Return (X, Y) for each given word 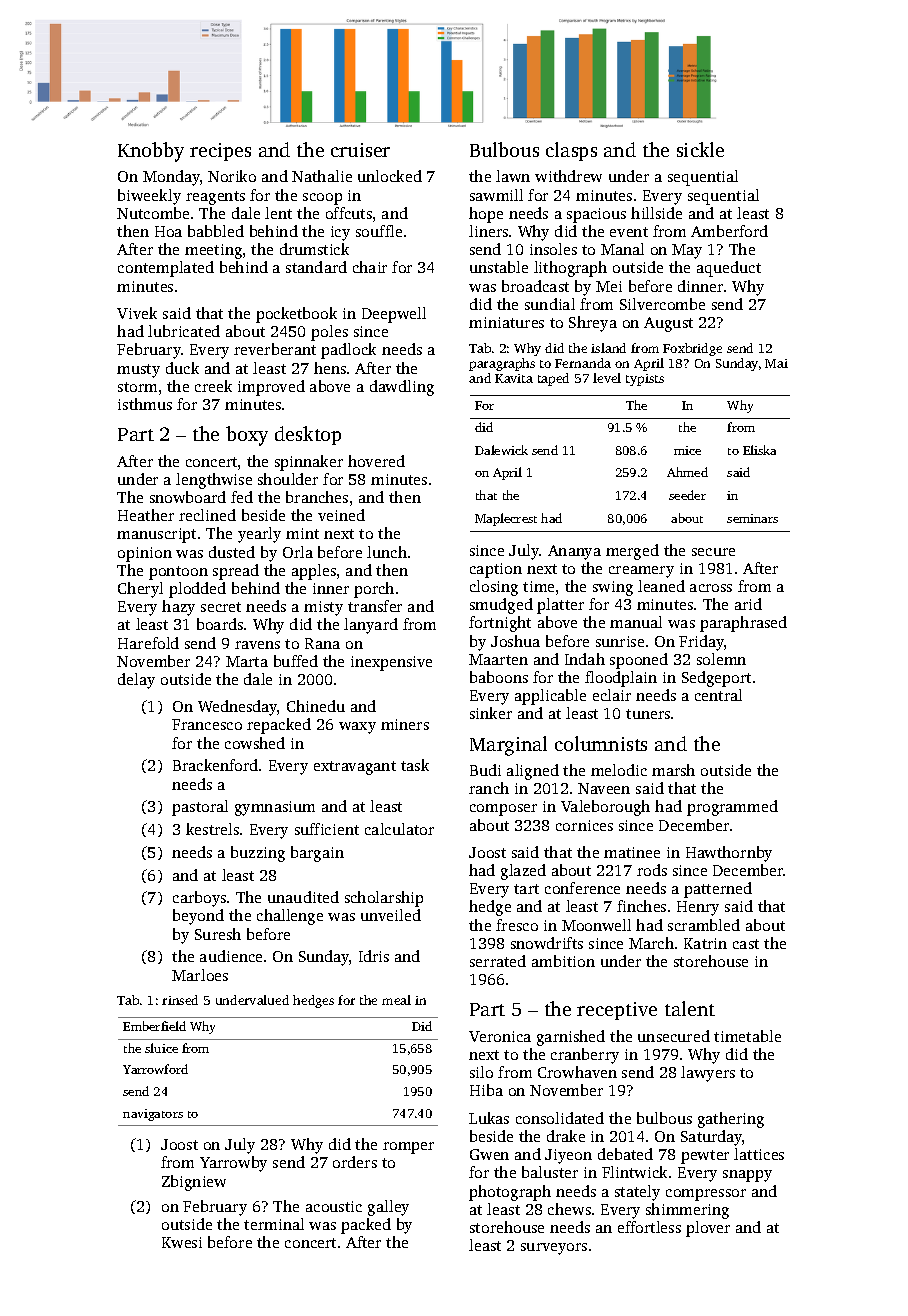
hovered (376, 461)
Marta (247, 661)
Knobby (151, 152)
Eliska (759, 450)
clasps (571, 151)
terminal (274, 1224)
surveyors (554, 1249)
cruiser (360, 150)
